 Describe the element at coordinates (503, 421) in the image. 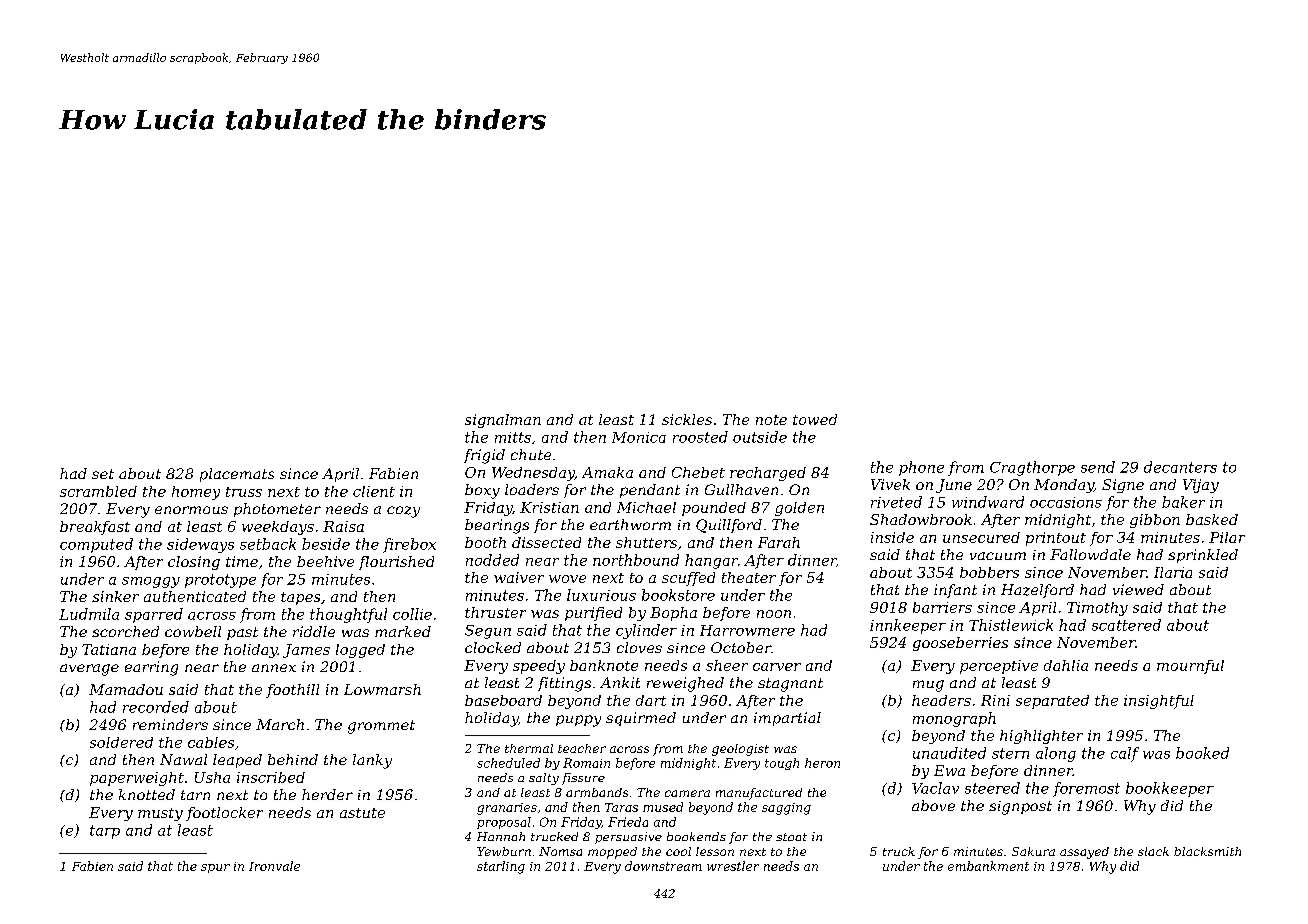

I see `signalman` at that location.
